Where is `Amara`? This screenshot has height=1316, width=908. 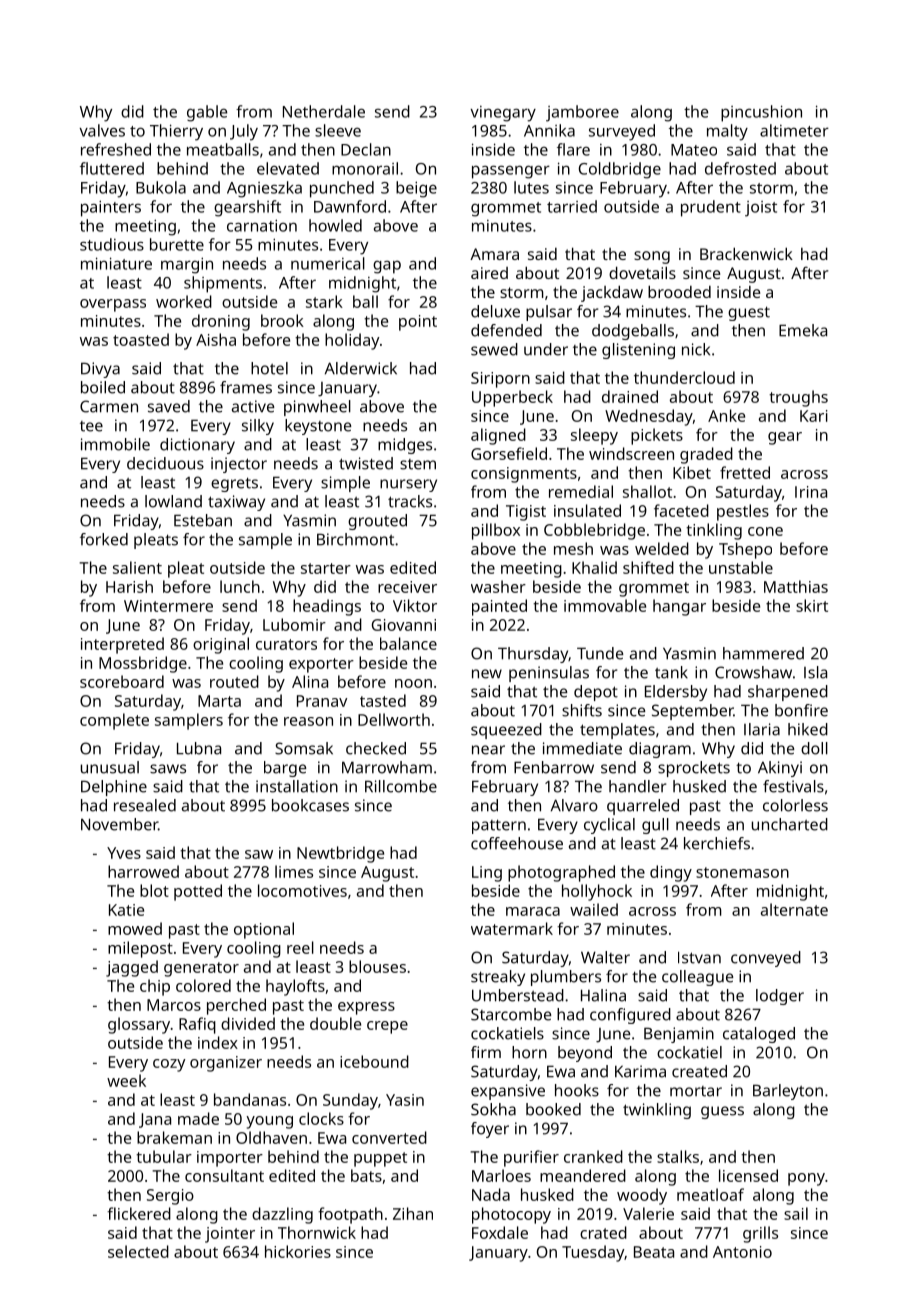 Amara is located at coordinates (494, 254).
